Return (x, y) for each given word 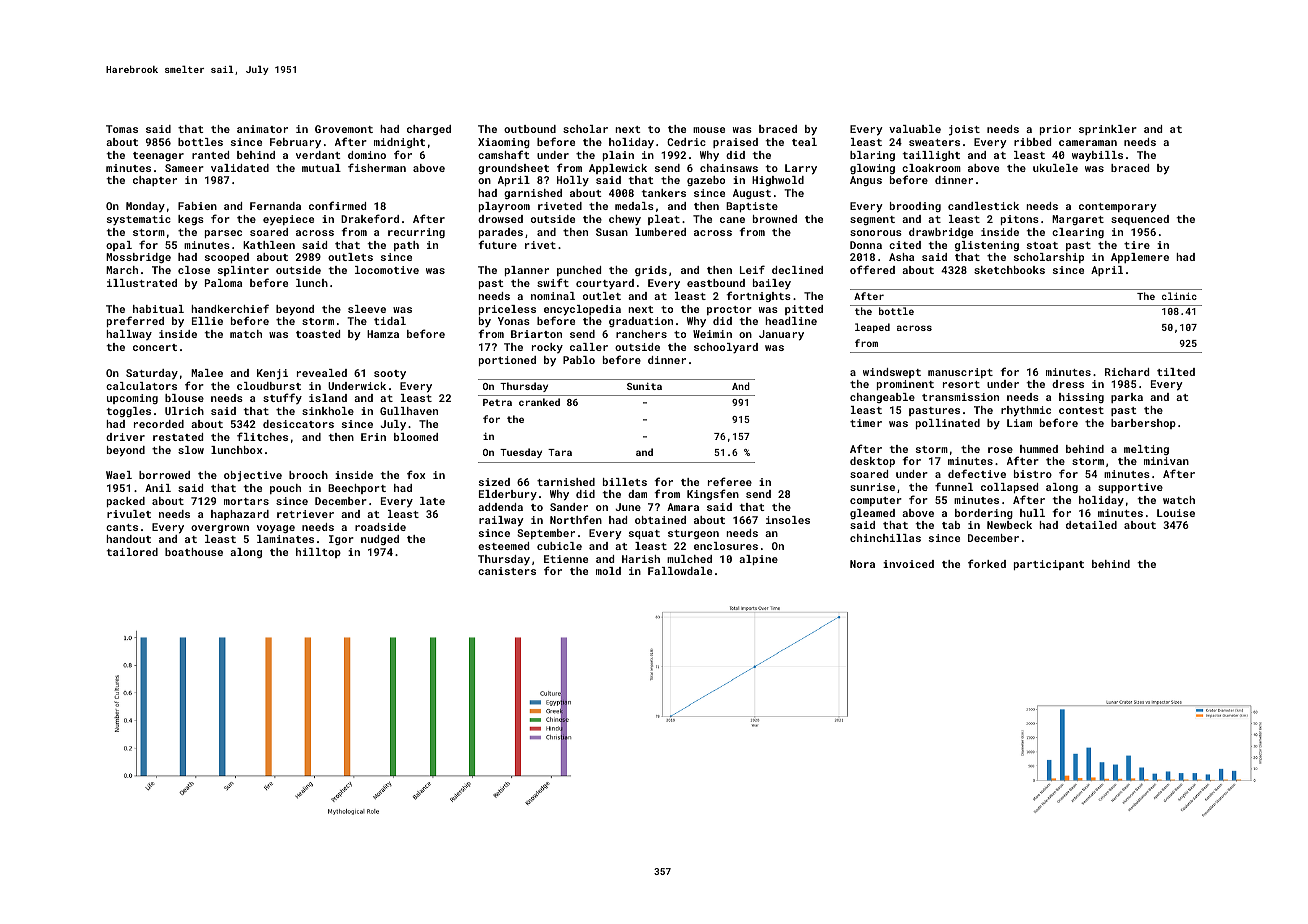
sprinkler (1108, 130)
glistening (987, 246)
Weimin (712, 334)
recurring (416, 233)
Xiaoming (504, 143)
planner (527, 271)
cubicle (559, 546)
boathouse (194, 552)
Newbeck (1009, 525)
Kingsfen (713, 494)
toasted (318, 334)
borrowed (164, 475)
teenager (158, 156)
